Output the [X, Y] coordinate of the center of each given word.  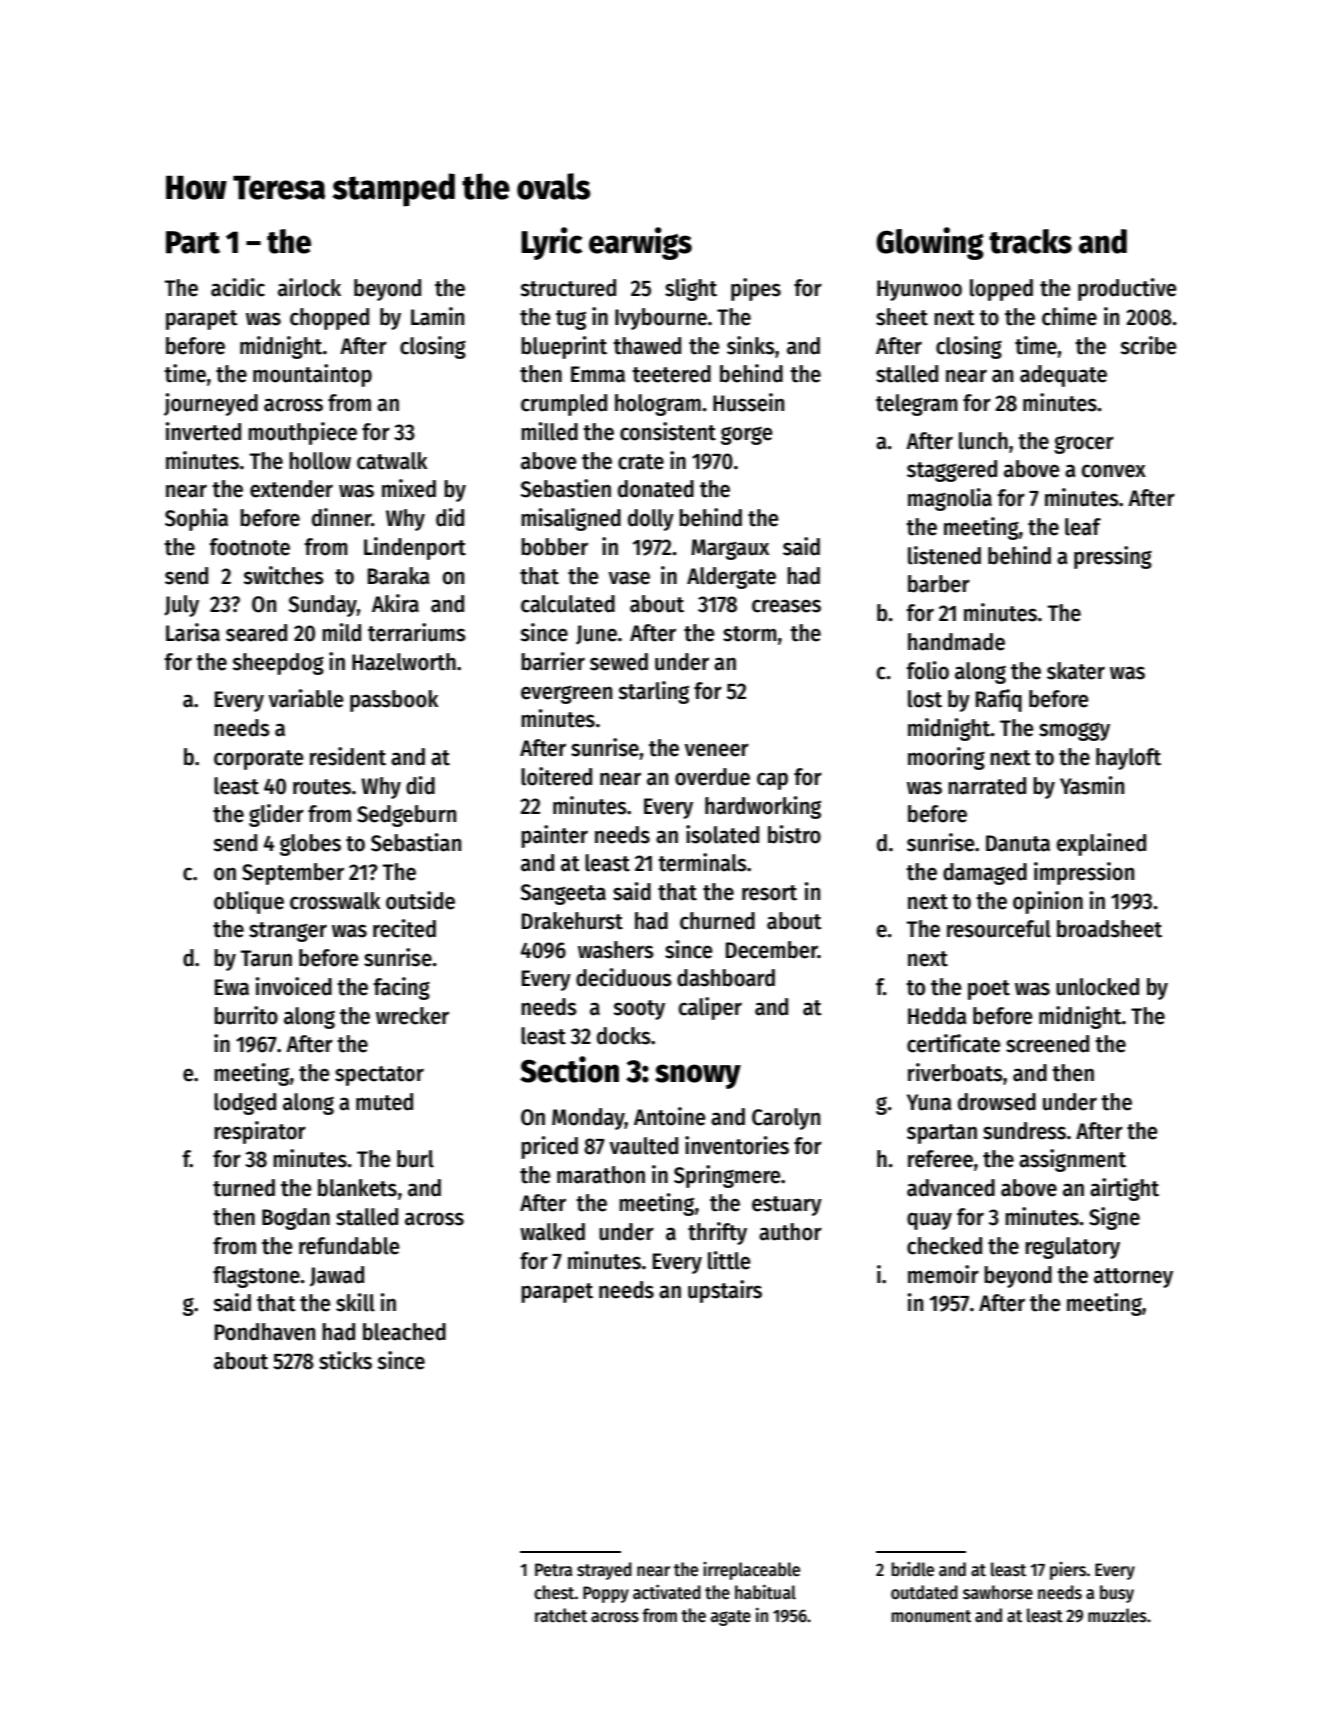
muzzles [1117, 1615]
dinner [341, 517]
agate [731, 1618]
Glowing [930, 243]
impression [1084, 873]
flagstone [256, 1277]
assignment [1072, 1160]
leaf [1083, 527]
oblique [249, 902]
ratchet [561, 1615]
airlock [309, 287]
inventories [737, 1145]
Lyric [552, 243]
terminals [702, 862]
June [596, 635]
